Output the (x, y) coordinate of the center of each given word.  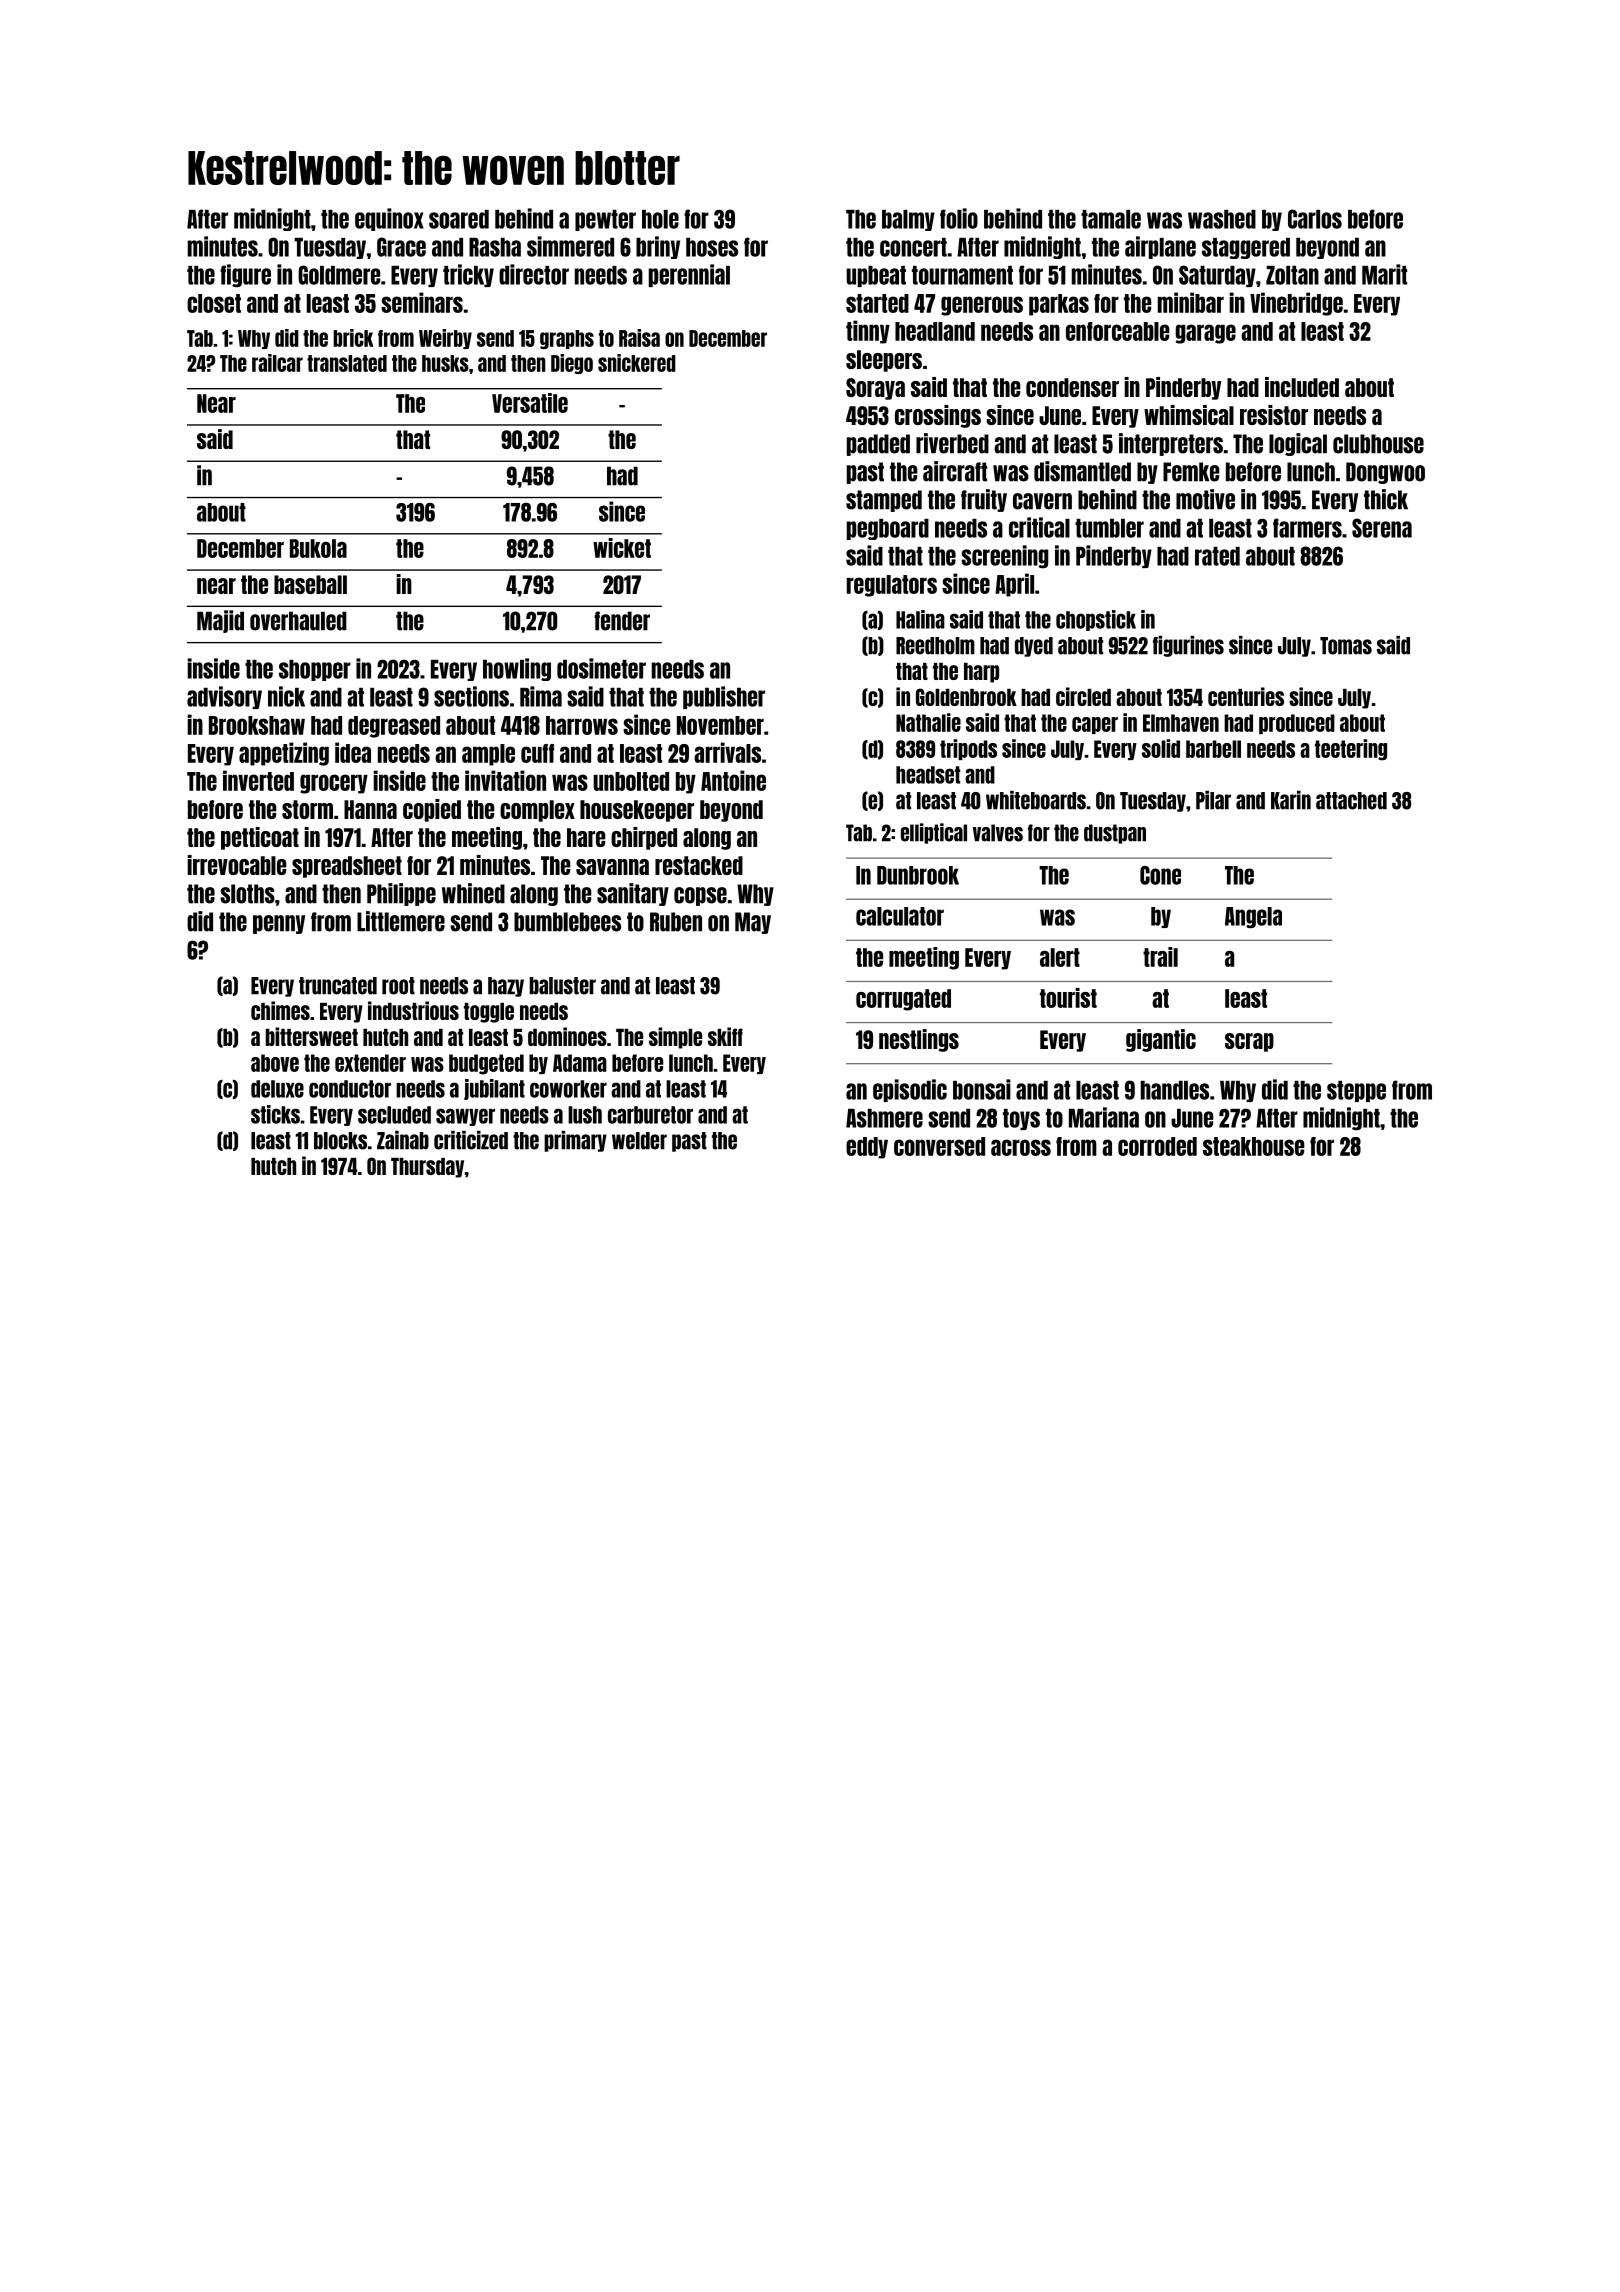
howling (517, 669)
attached (1351, 801)
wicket (622, 548)
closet (214, 303)
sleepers (884, 361)
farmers (1307, 528)
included (1302, 387)
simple (675, 1038)
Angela (1253, 917)
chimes (280, 1010)
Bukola (318, 548)
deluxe (277, 1089)
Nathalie (928, 722)
